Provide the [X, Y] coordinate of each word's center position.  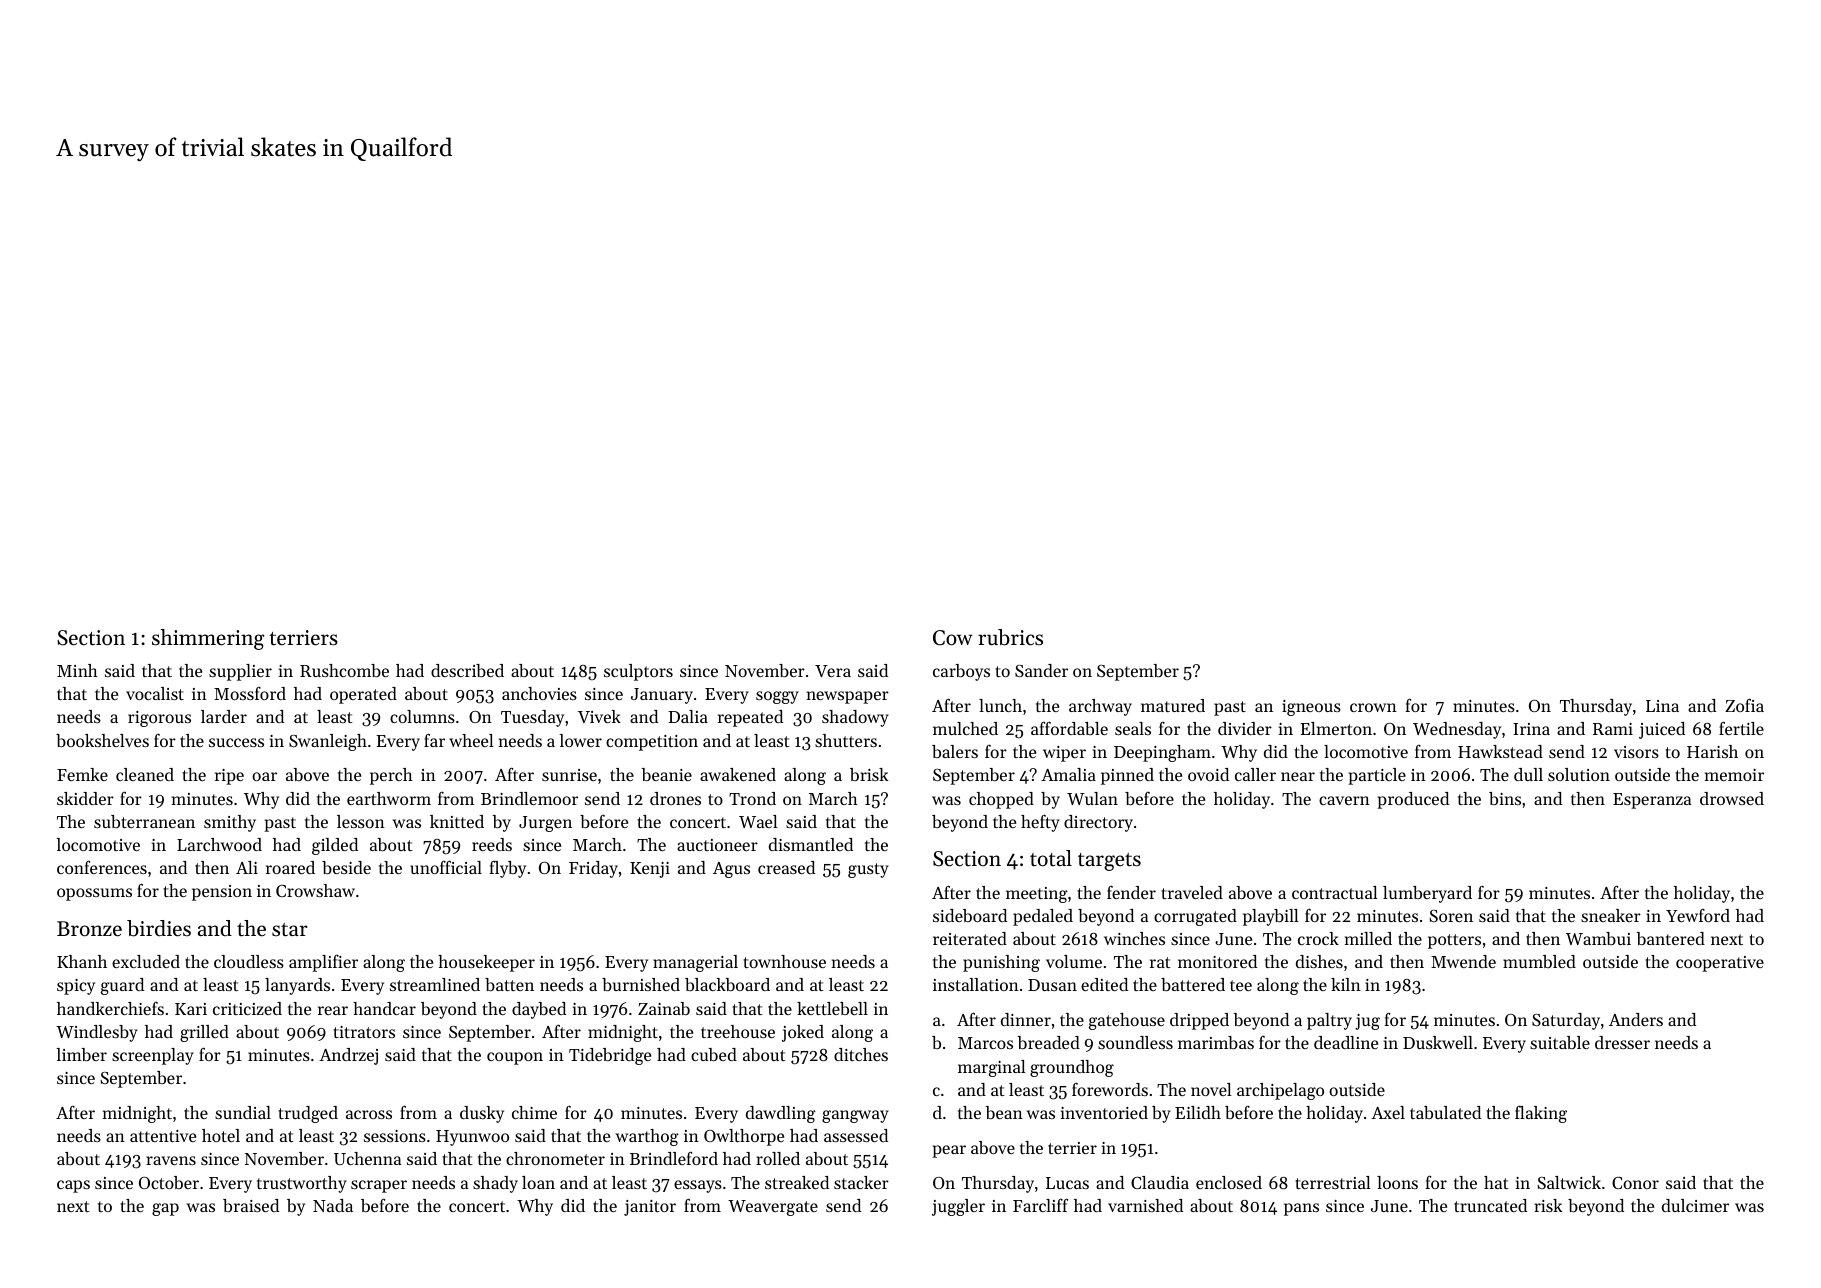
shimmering [208, 639]
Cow [953, 638]
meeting [1037, 895]
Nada [333, 1205]
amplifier [323, 963]
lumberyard [1427, 894]
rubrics [1010, 637]
